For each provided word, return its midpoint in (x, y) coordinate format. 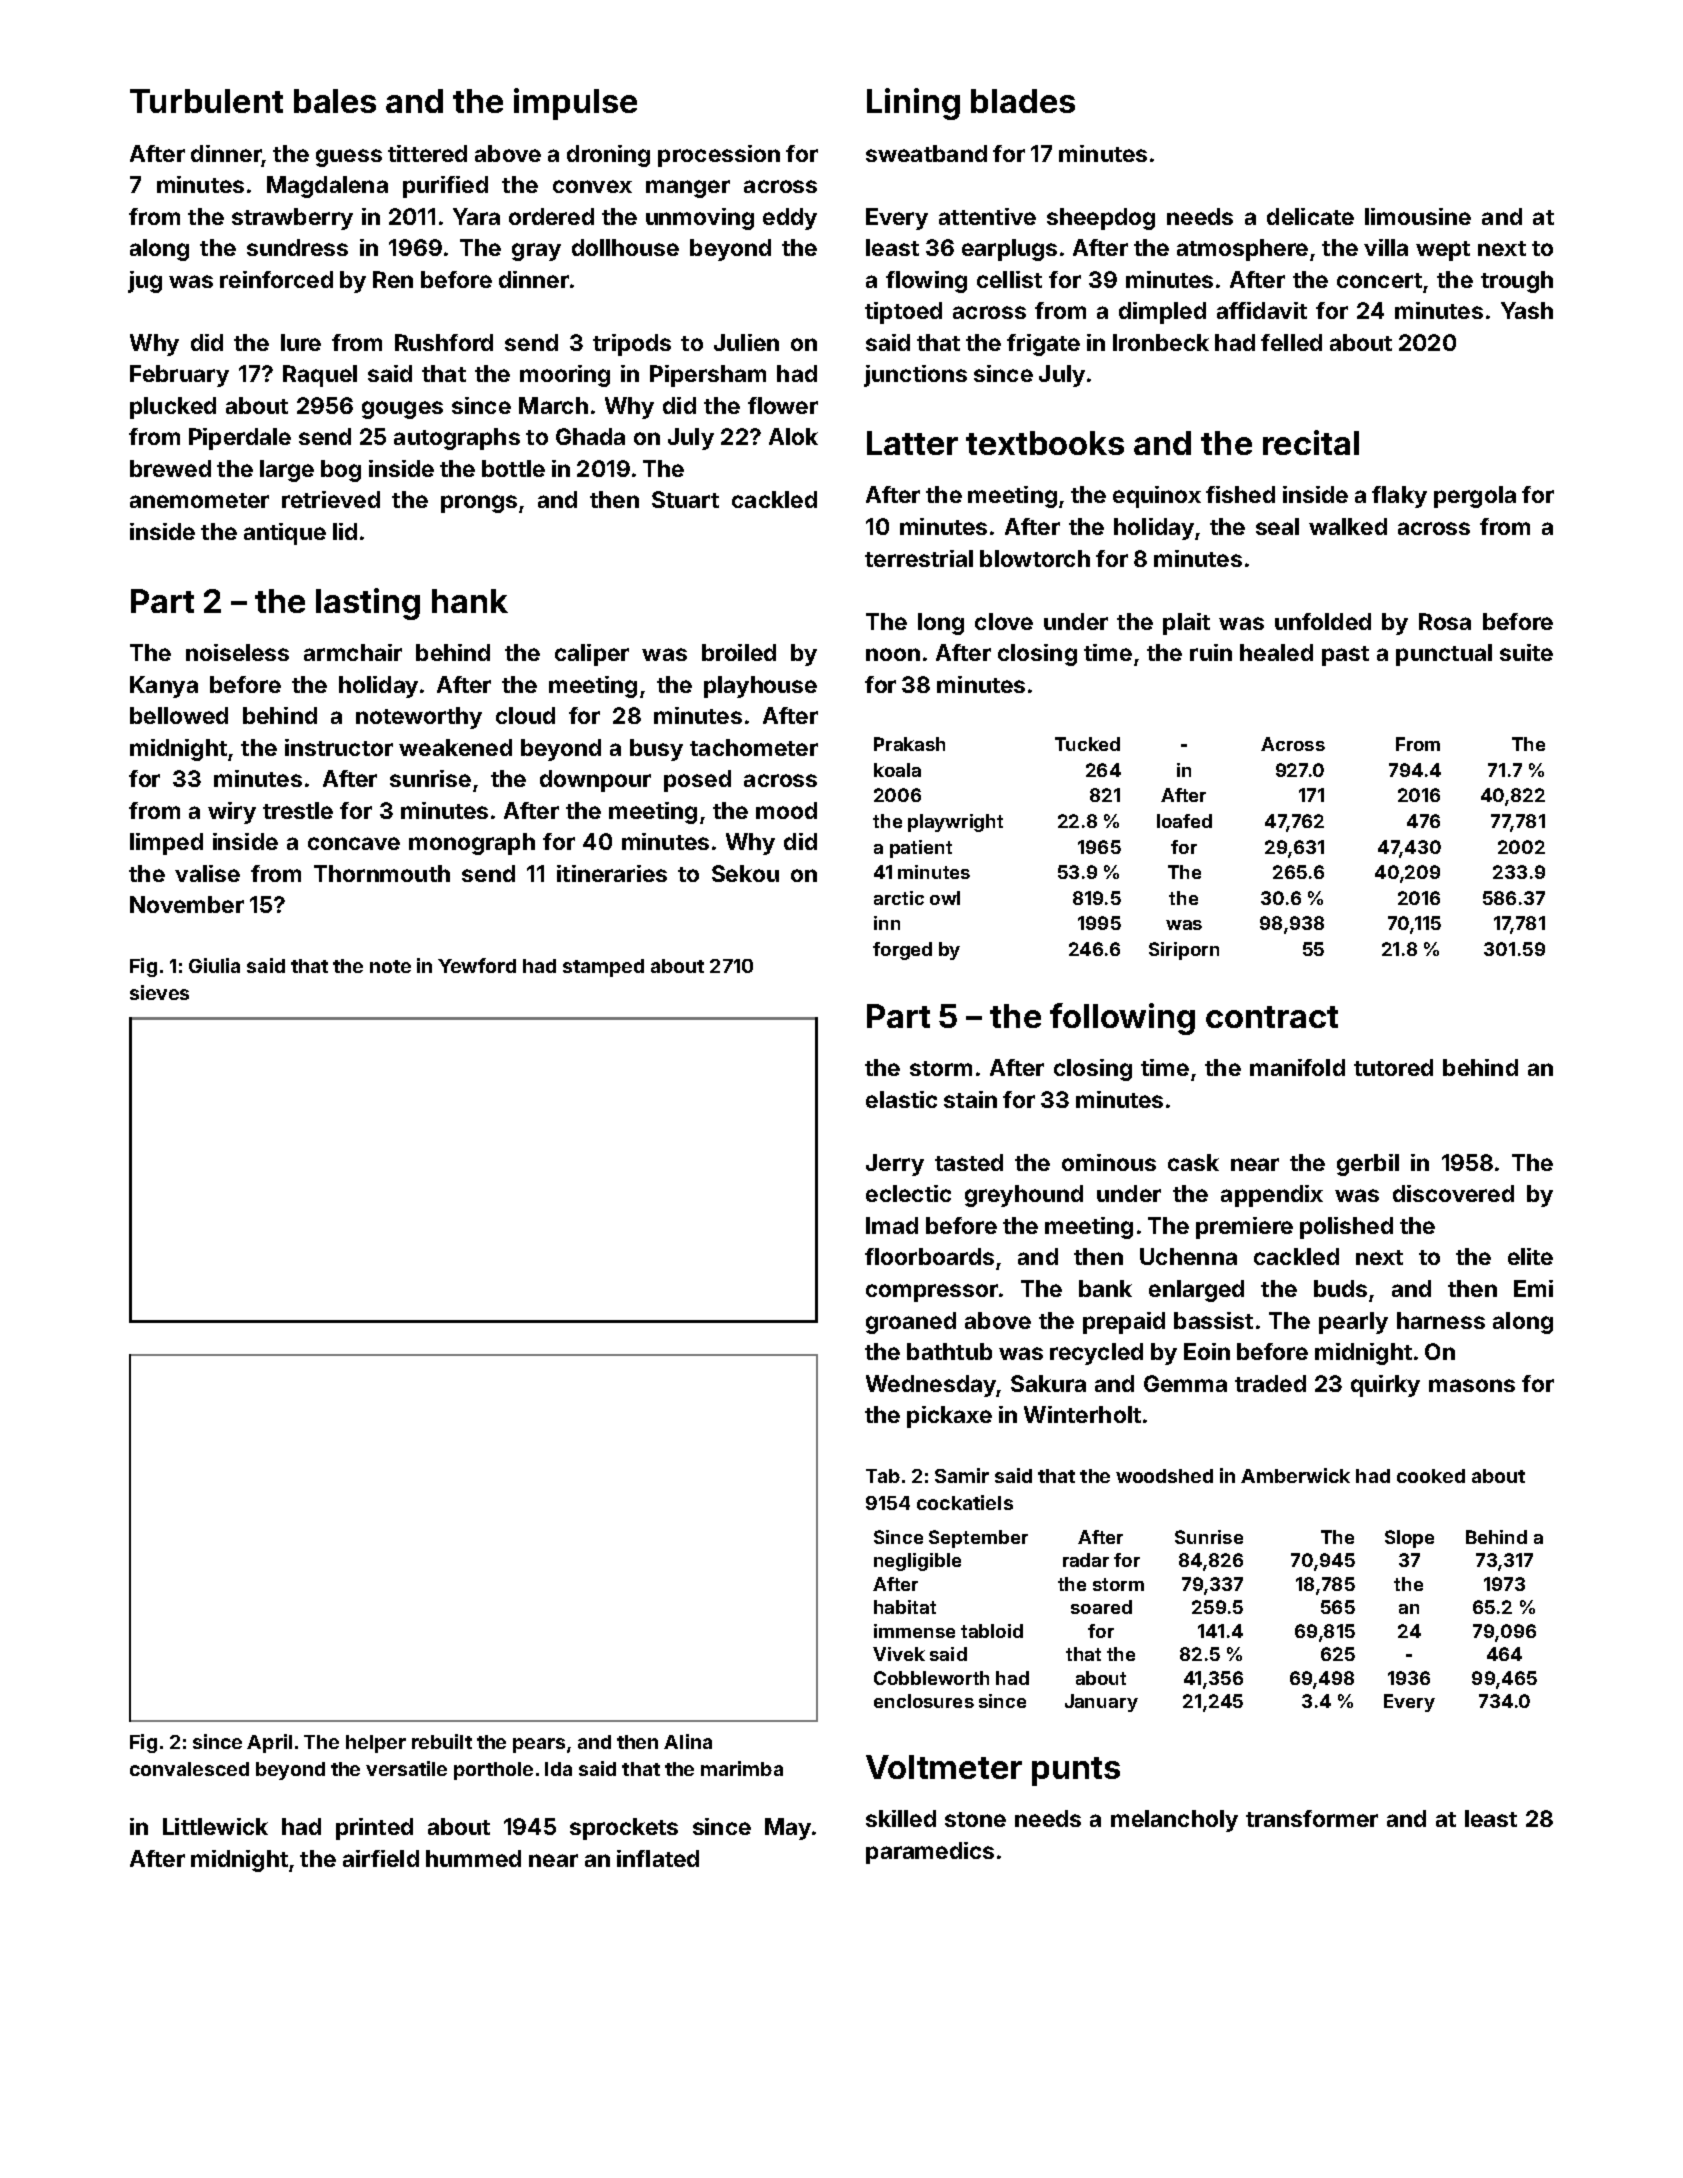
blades (1023, 101)
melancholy (1174, 1821)
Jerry (895, 1165)
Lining (913, 104)
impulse (575, 104)
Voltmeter (944, 1767)
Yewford (477, 965)
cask (1193, 1162)
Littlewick (215, 1826)
